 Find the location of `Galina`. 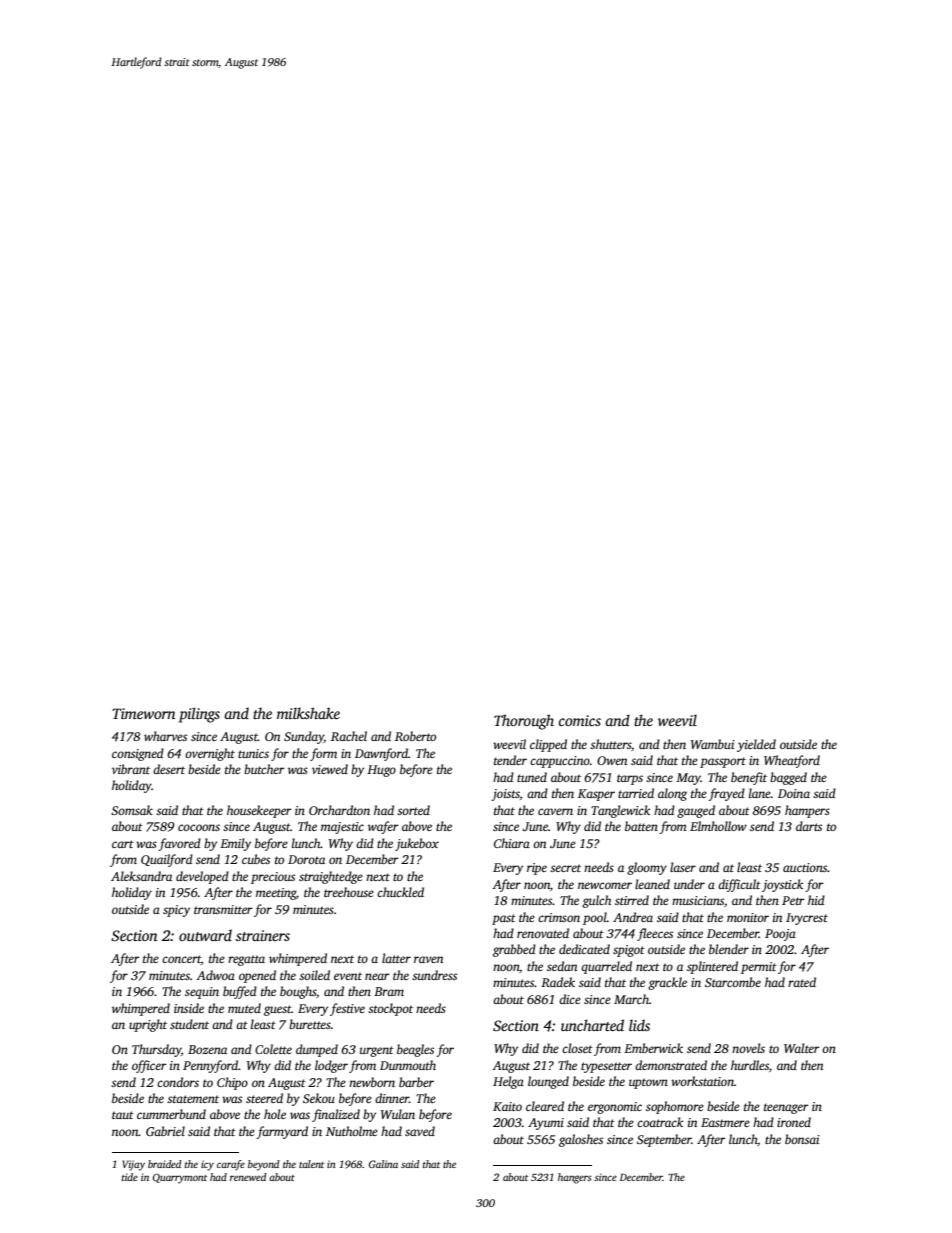

Galina is located at coordinates (383, 1164).
